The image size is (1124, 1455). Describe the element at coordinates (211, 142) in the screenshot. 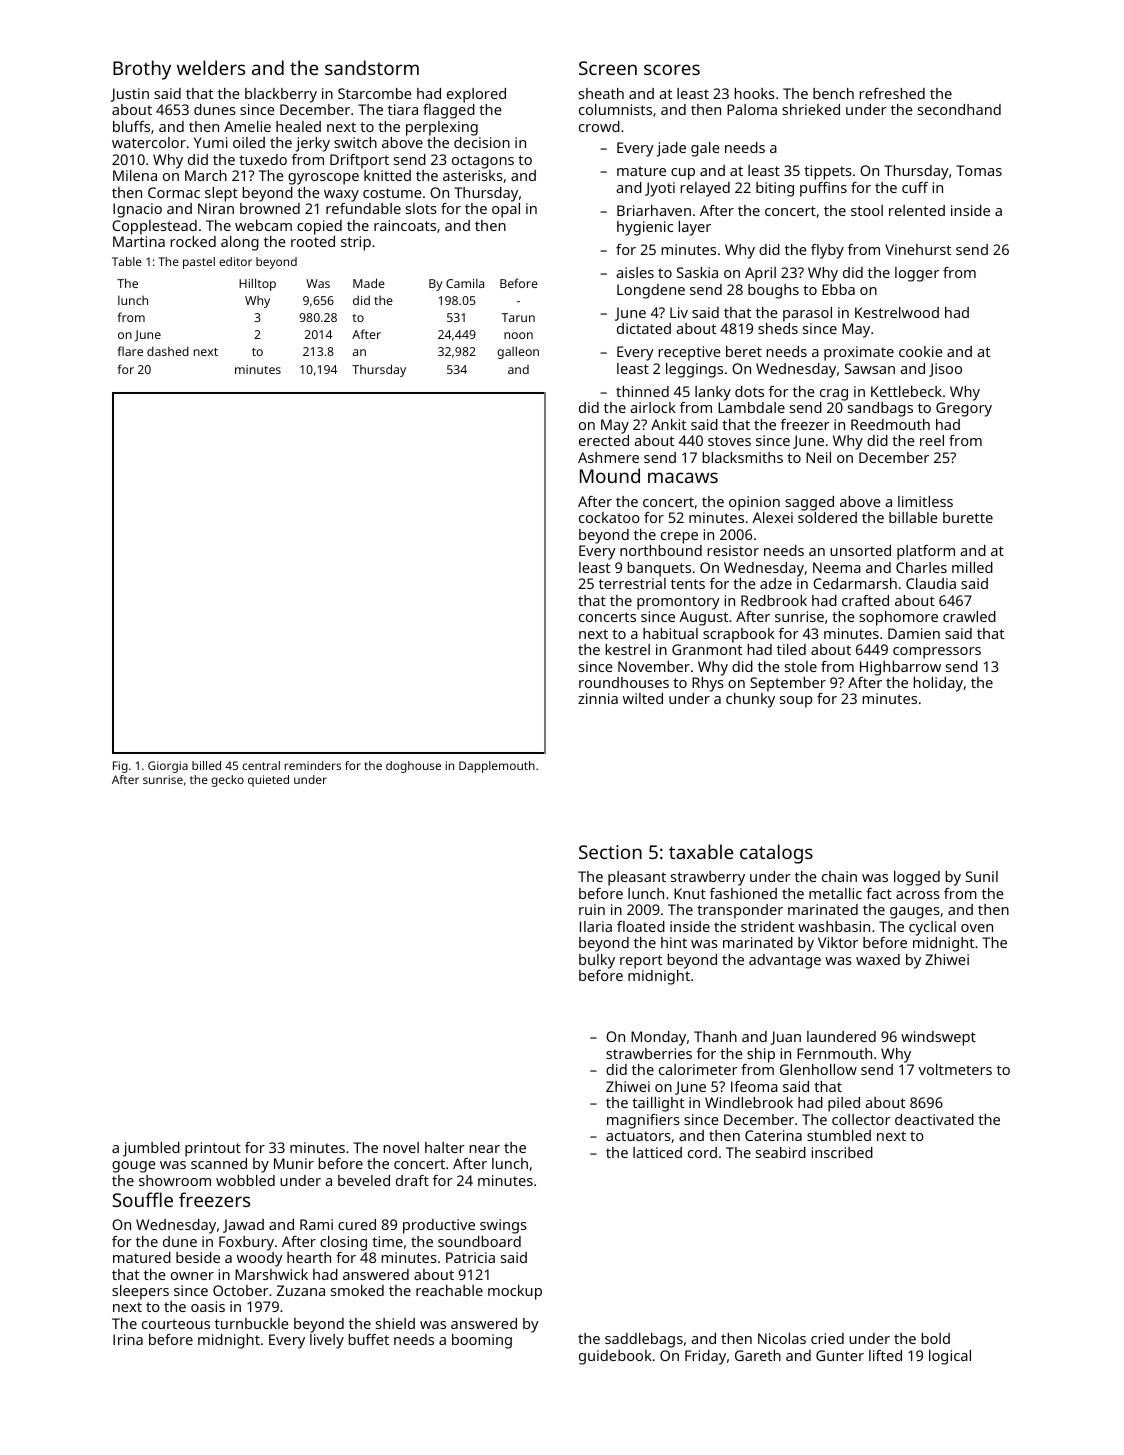

I see `Yumi` at that location.
